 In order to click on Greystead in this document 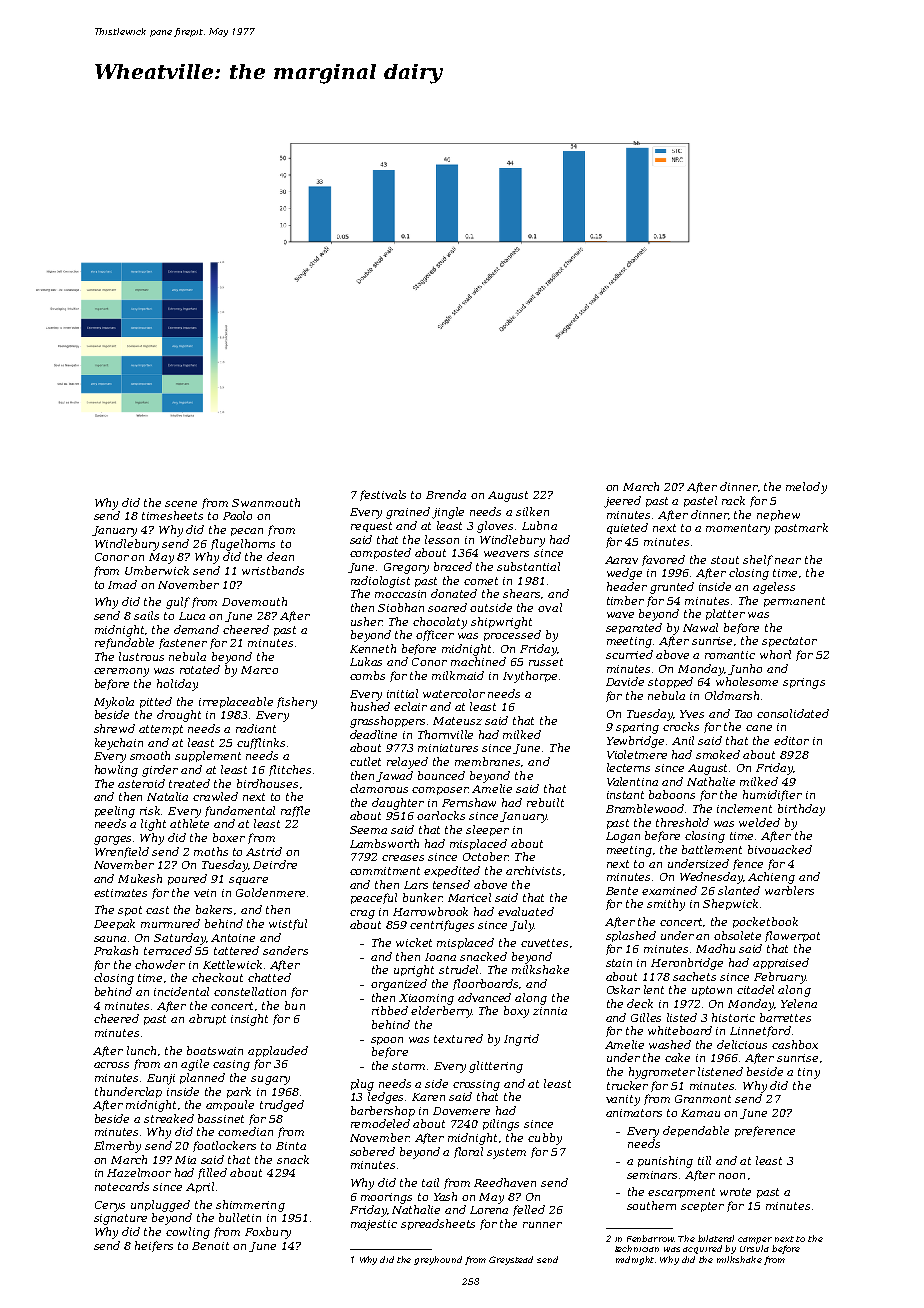, I will do `click(511, 1260)`.
